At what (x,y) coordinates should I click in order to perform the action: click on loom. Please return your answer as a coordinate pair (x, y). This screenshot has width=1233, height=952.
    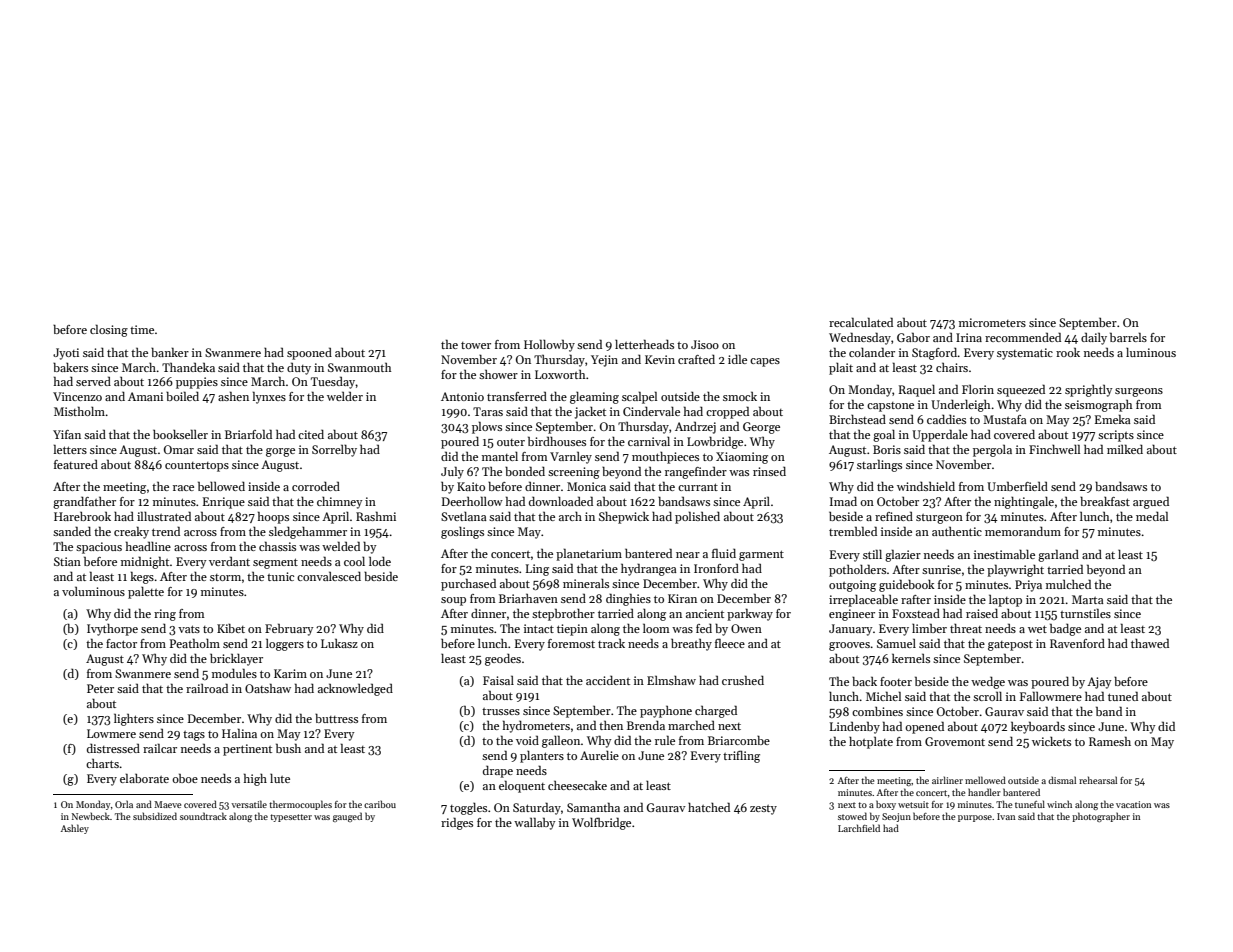
    Looking at the image, I should click on (656, 628).
